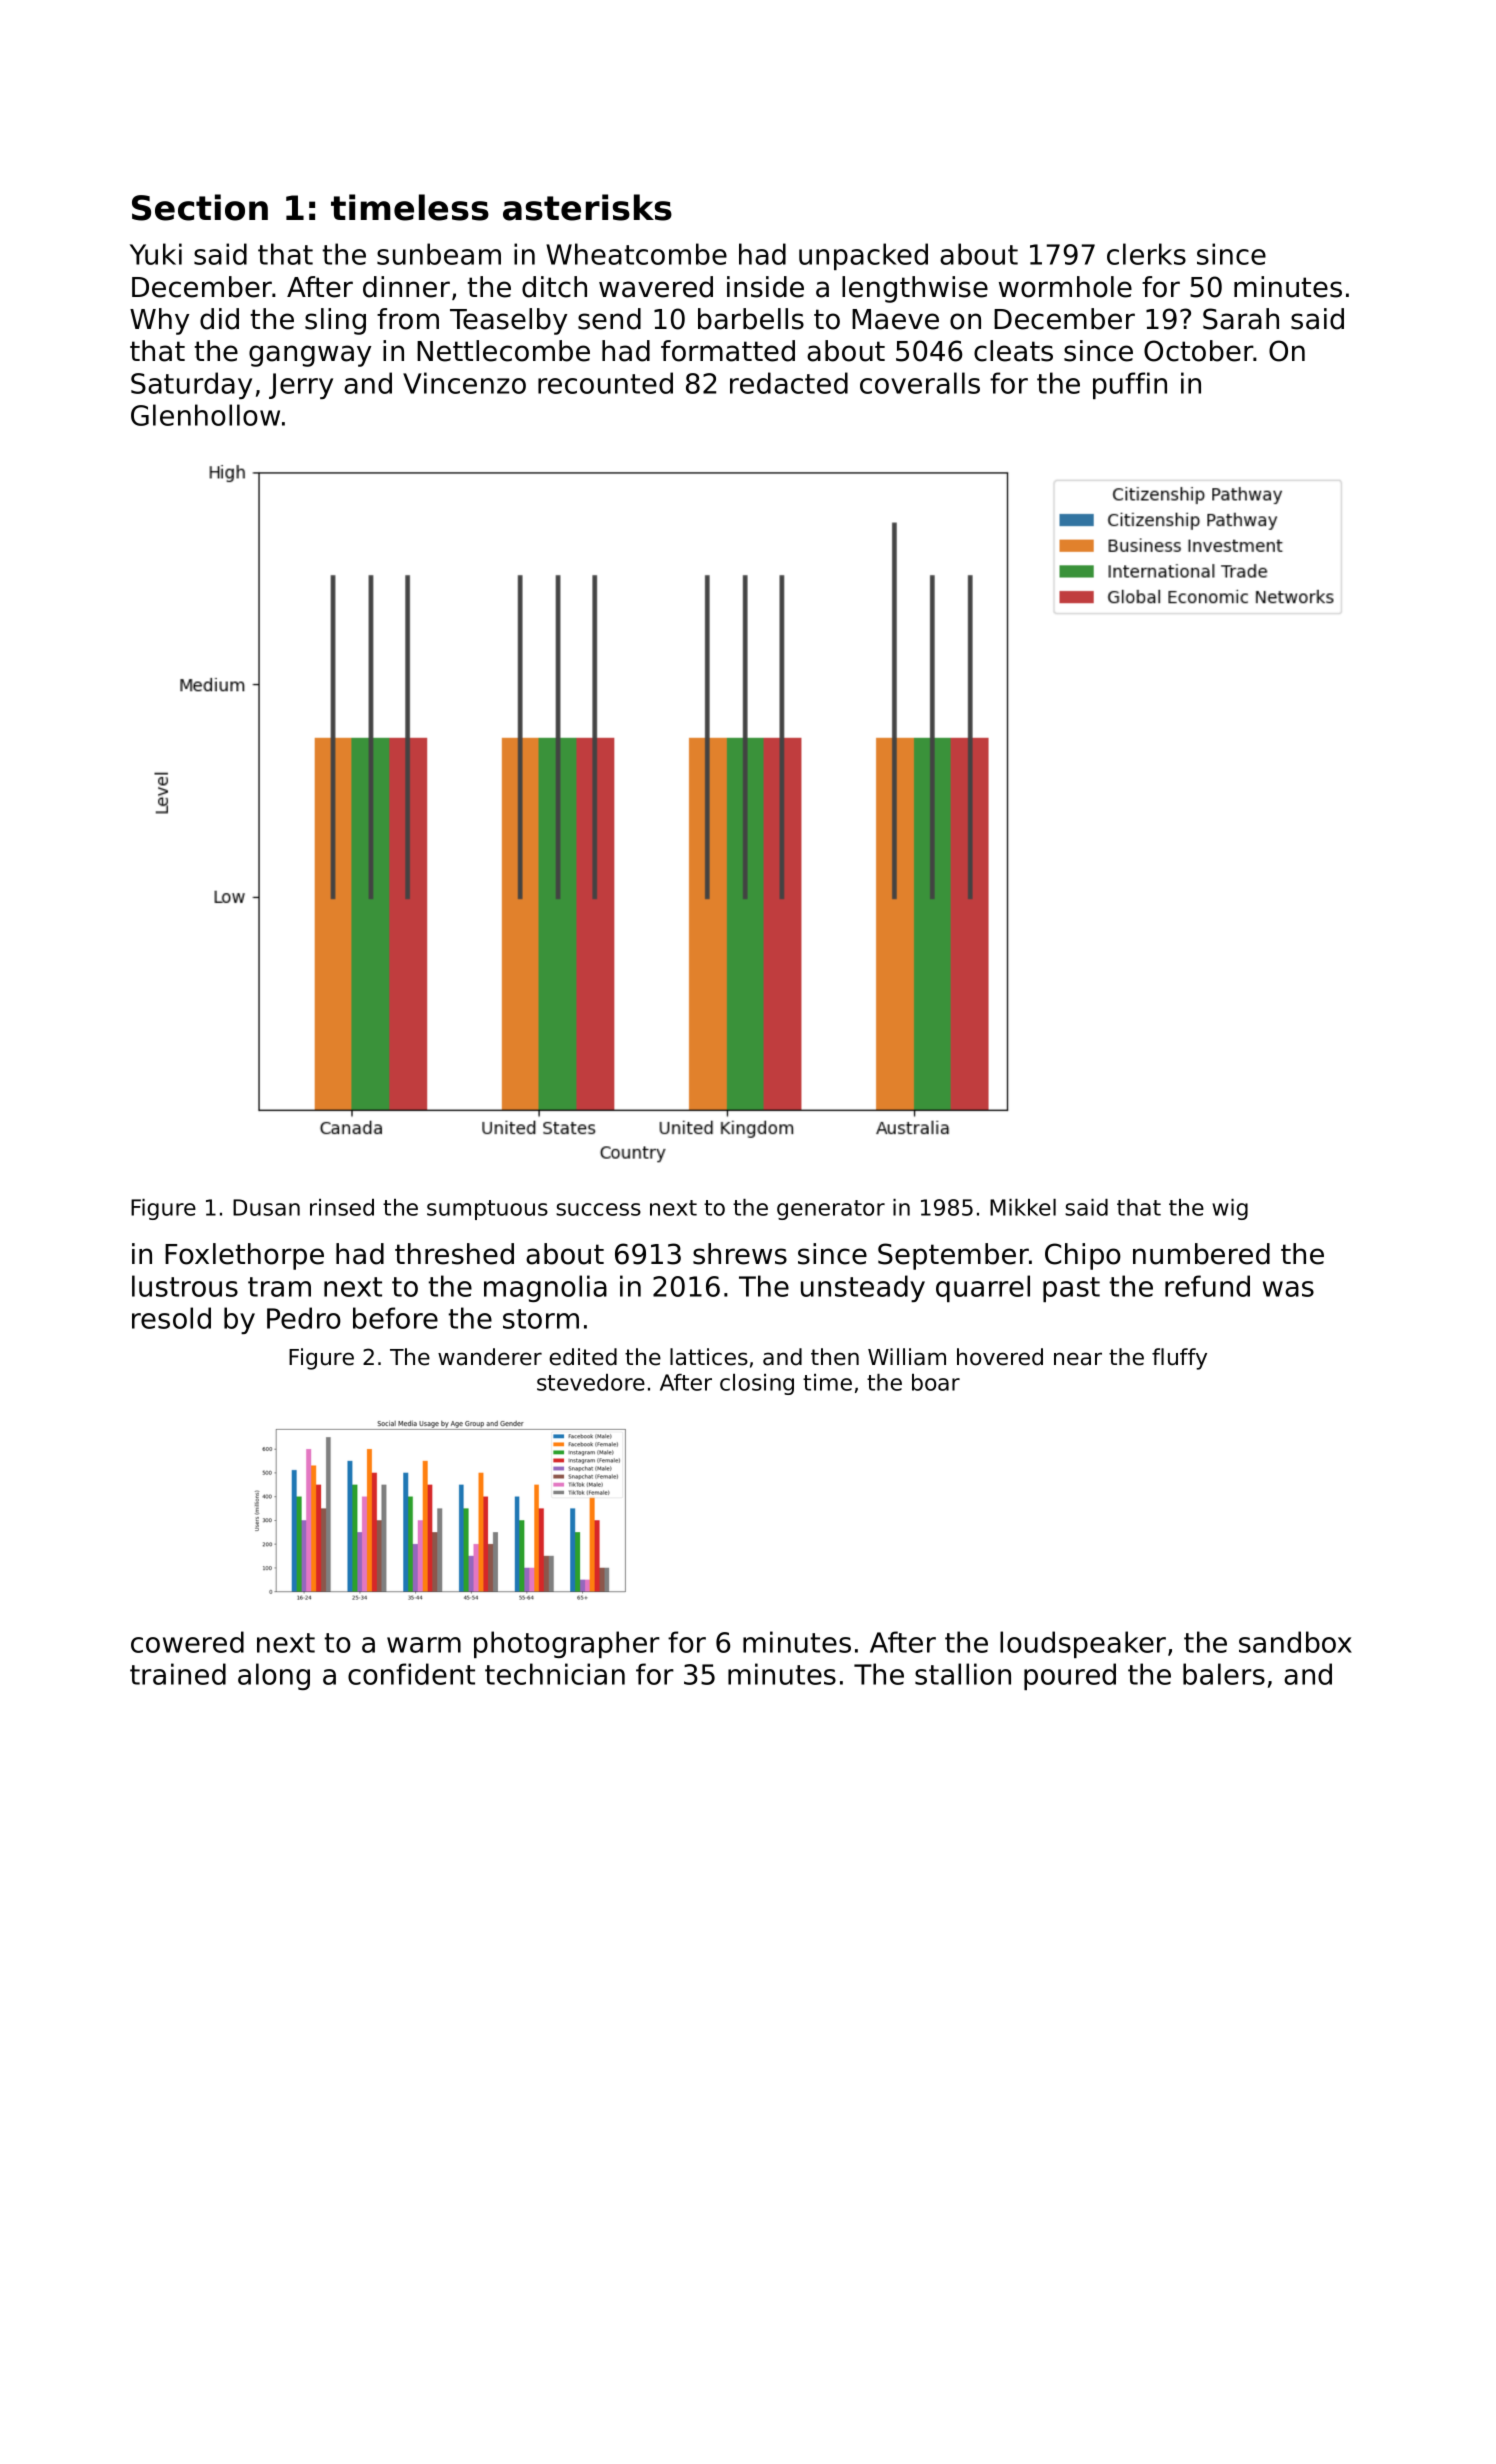 The width and height of the document is (1496, 2464). I want to click on Dusan, so click(266, 1207).
